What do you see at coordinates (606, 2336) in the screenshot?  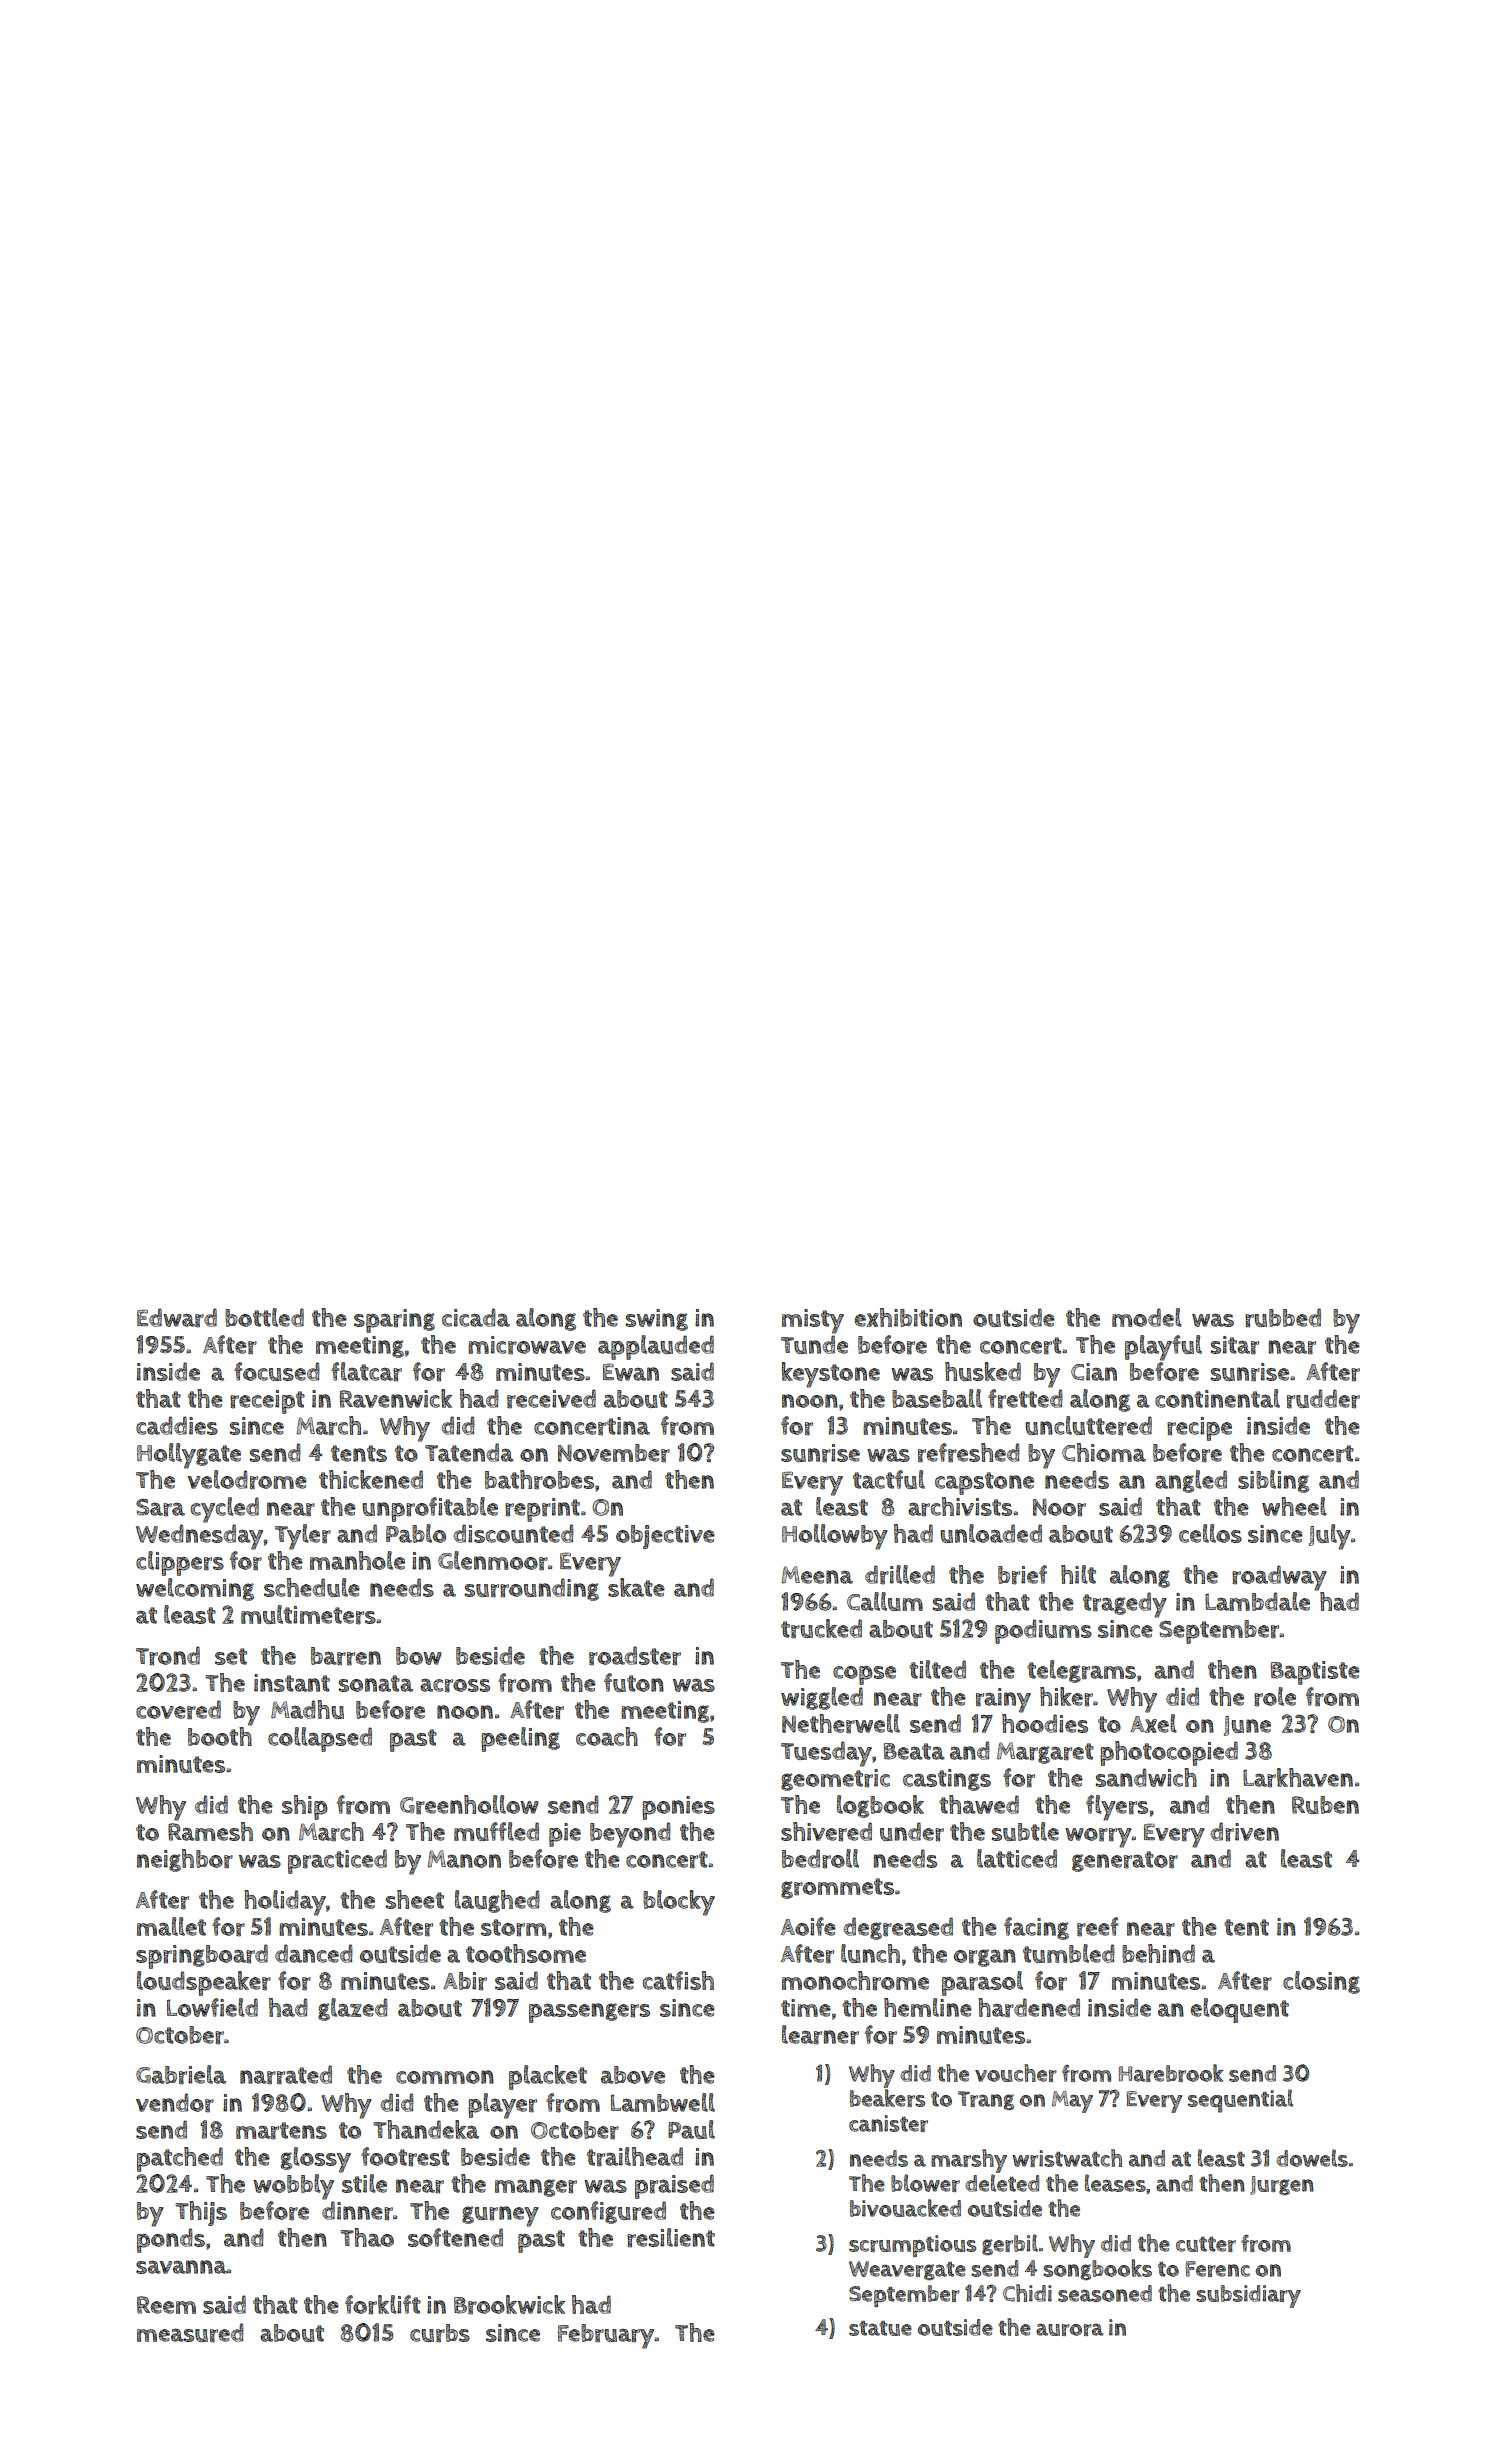 I see `February` at bounding box center [606, 2336].
